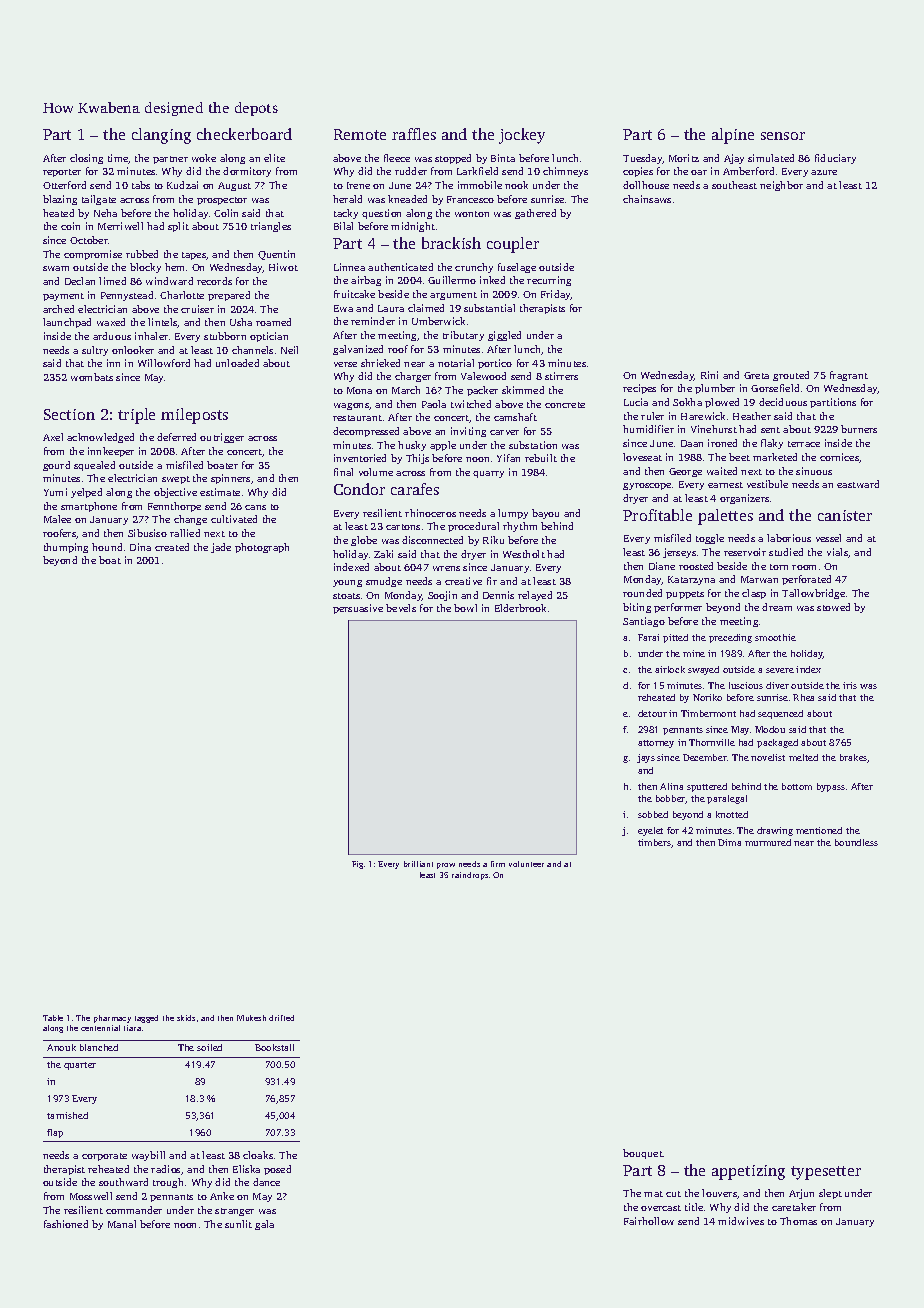 The width and height of the screenshot is (924, 1308). Describe the element at coordinates (146, 1019) in the screenshot. I see `tagged` at that location.
